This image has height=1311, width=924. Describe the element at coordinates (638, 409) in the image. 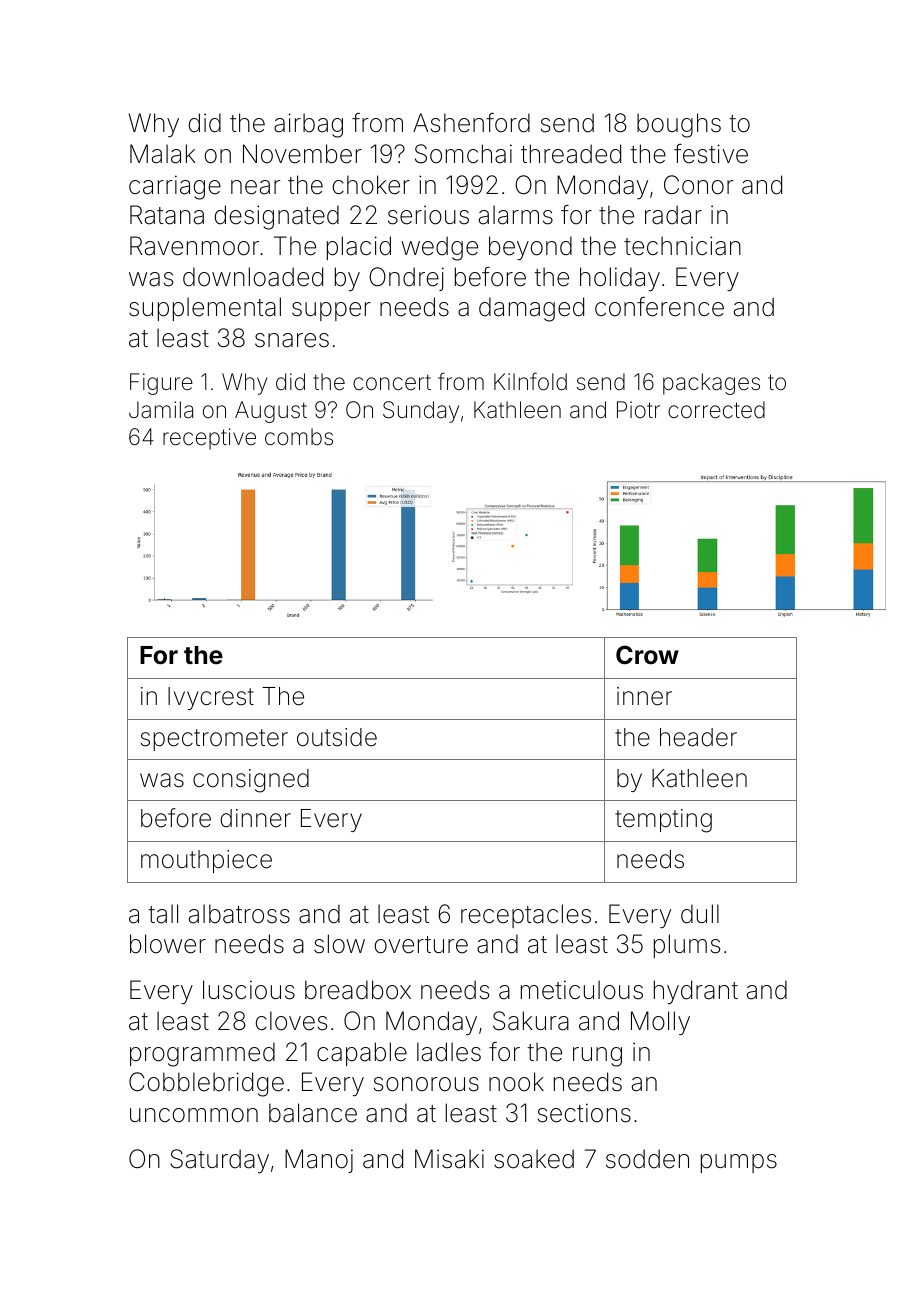

I see `Piotr` at that location.
